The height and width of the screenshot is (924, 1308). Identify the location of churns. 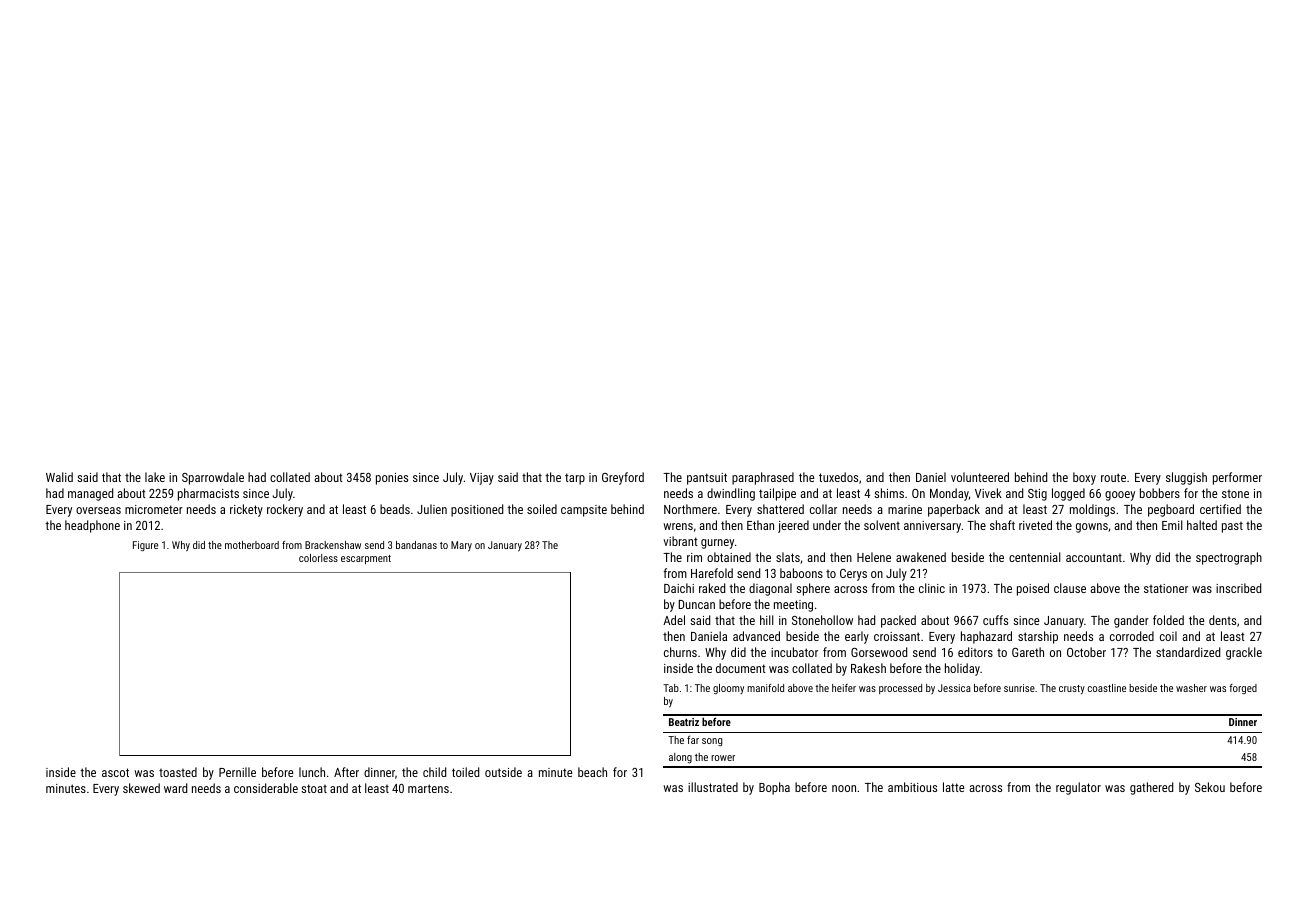
(680, 652).
